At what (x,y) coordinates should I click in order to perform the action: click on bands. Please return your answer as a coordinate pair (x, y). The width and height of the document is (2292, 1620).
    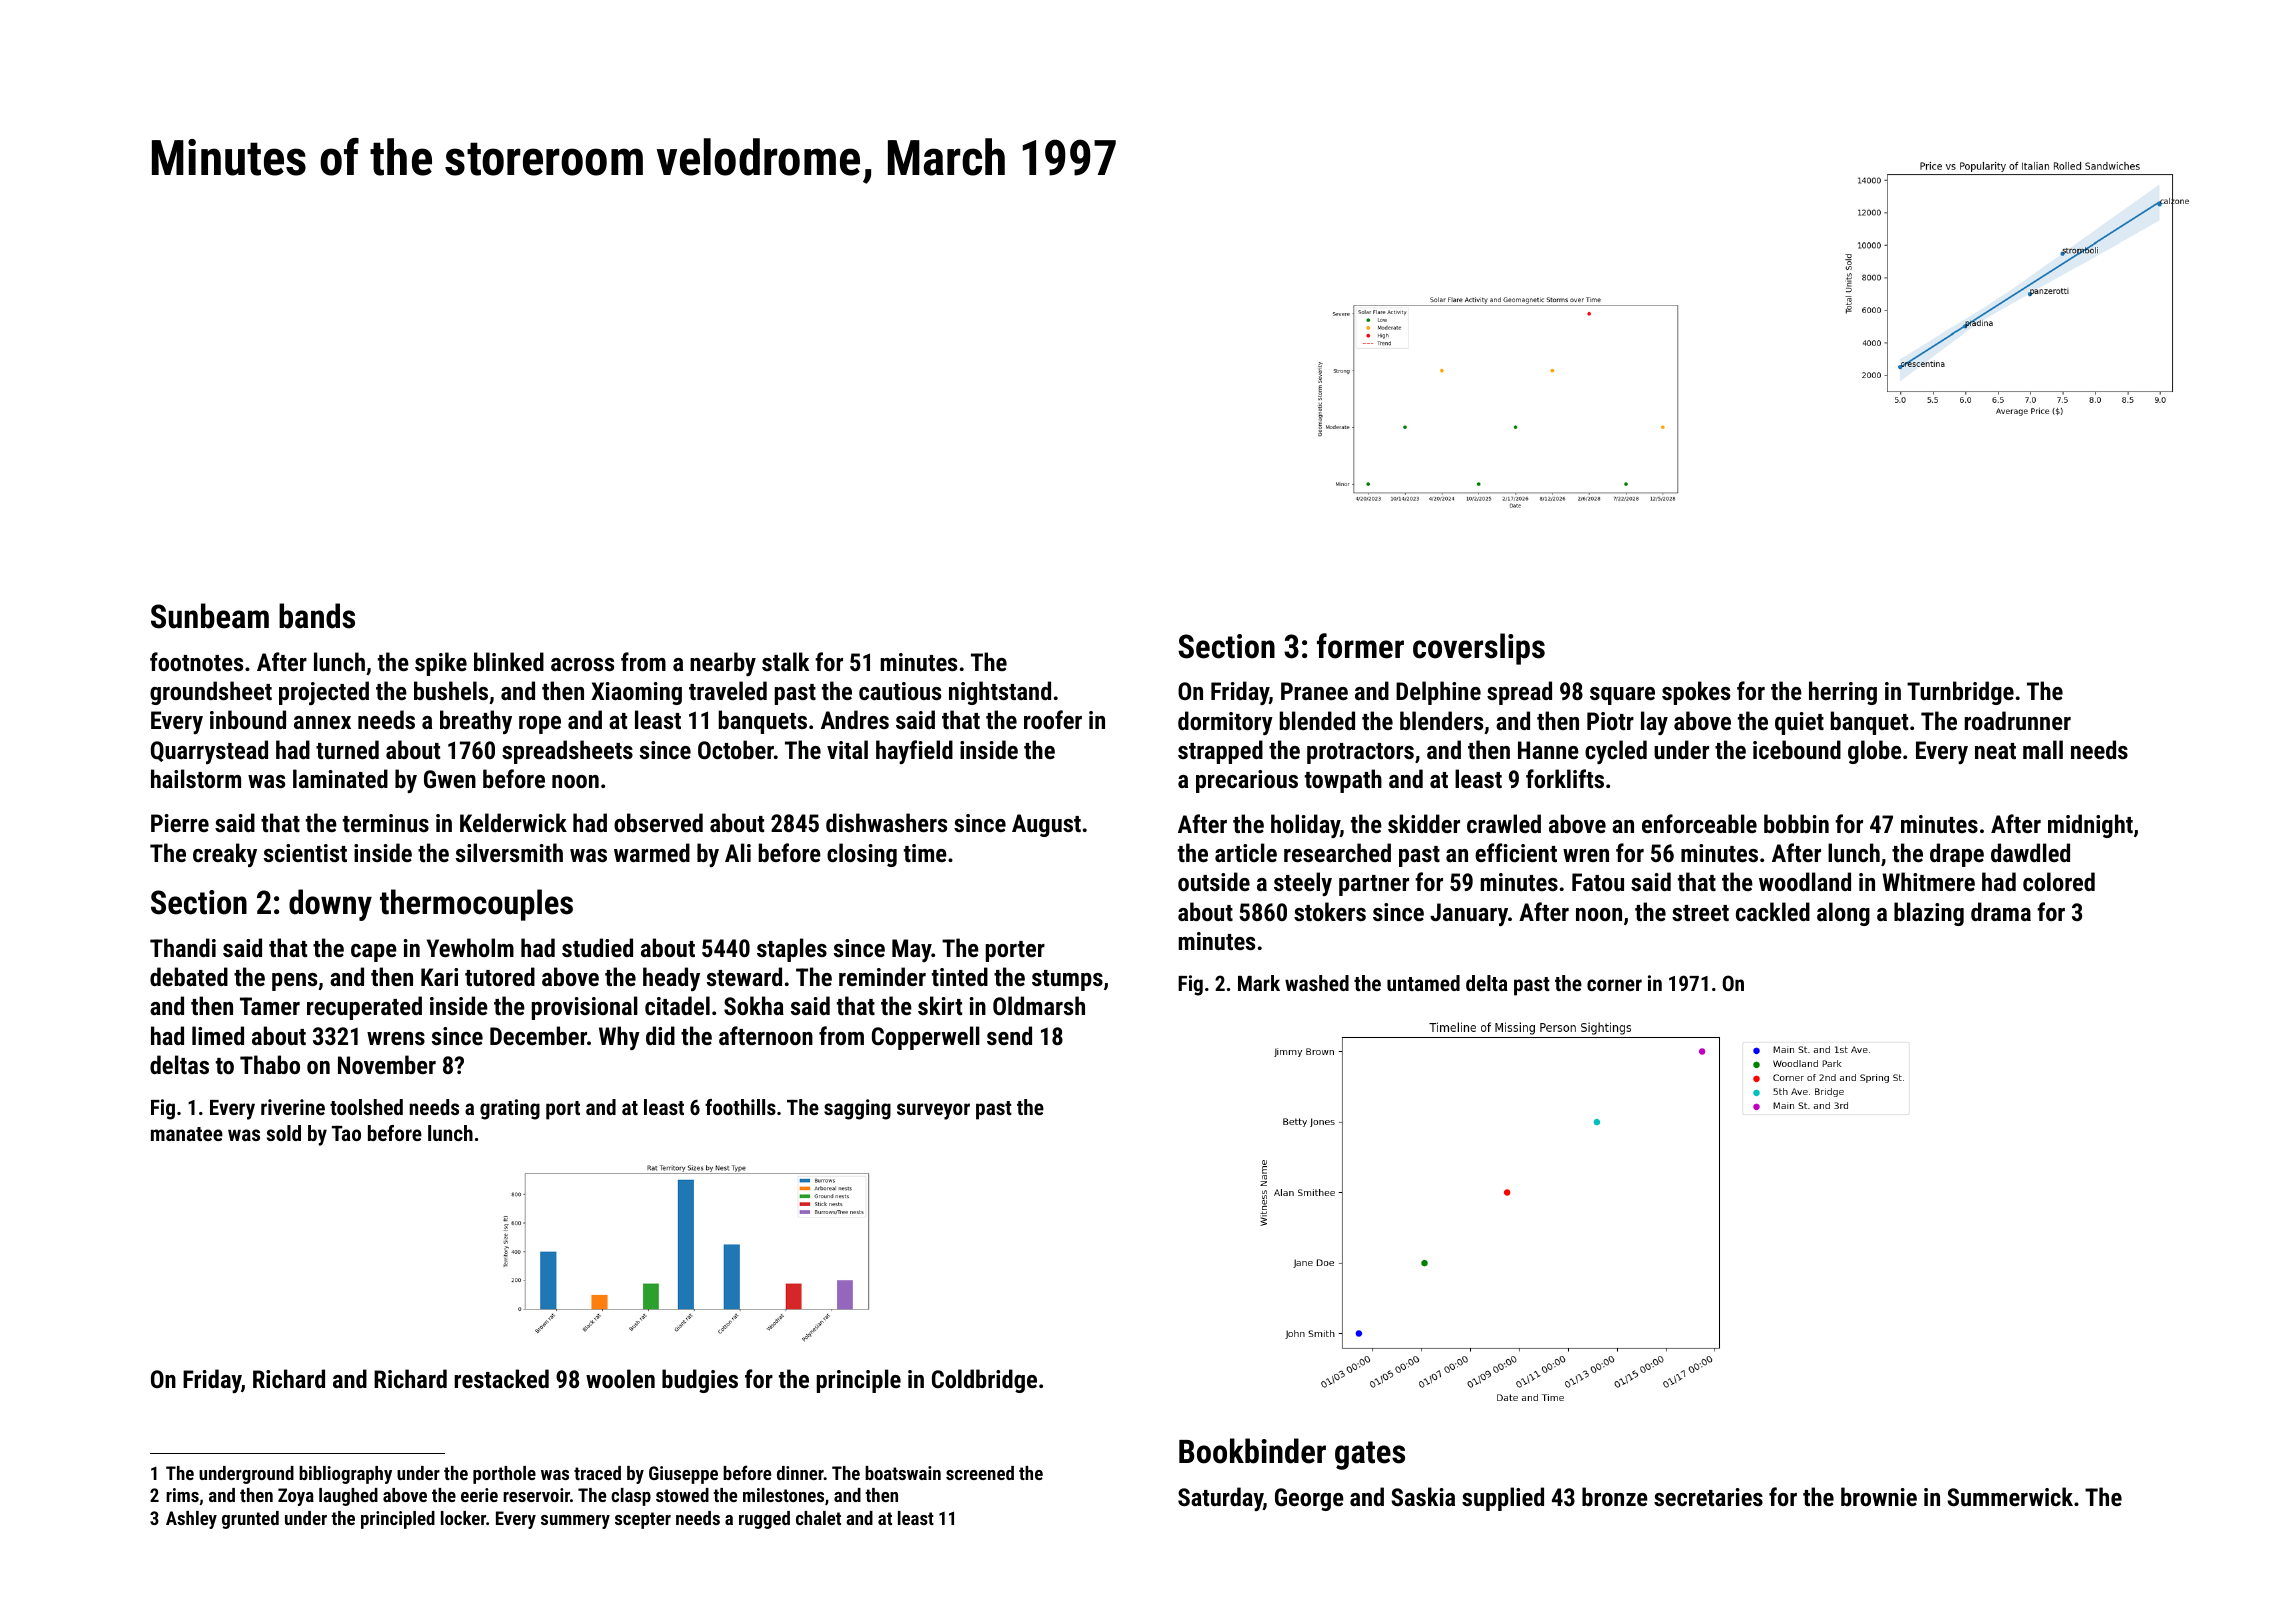
    Looking at the image, I should click on (317, 616).
